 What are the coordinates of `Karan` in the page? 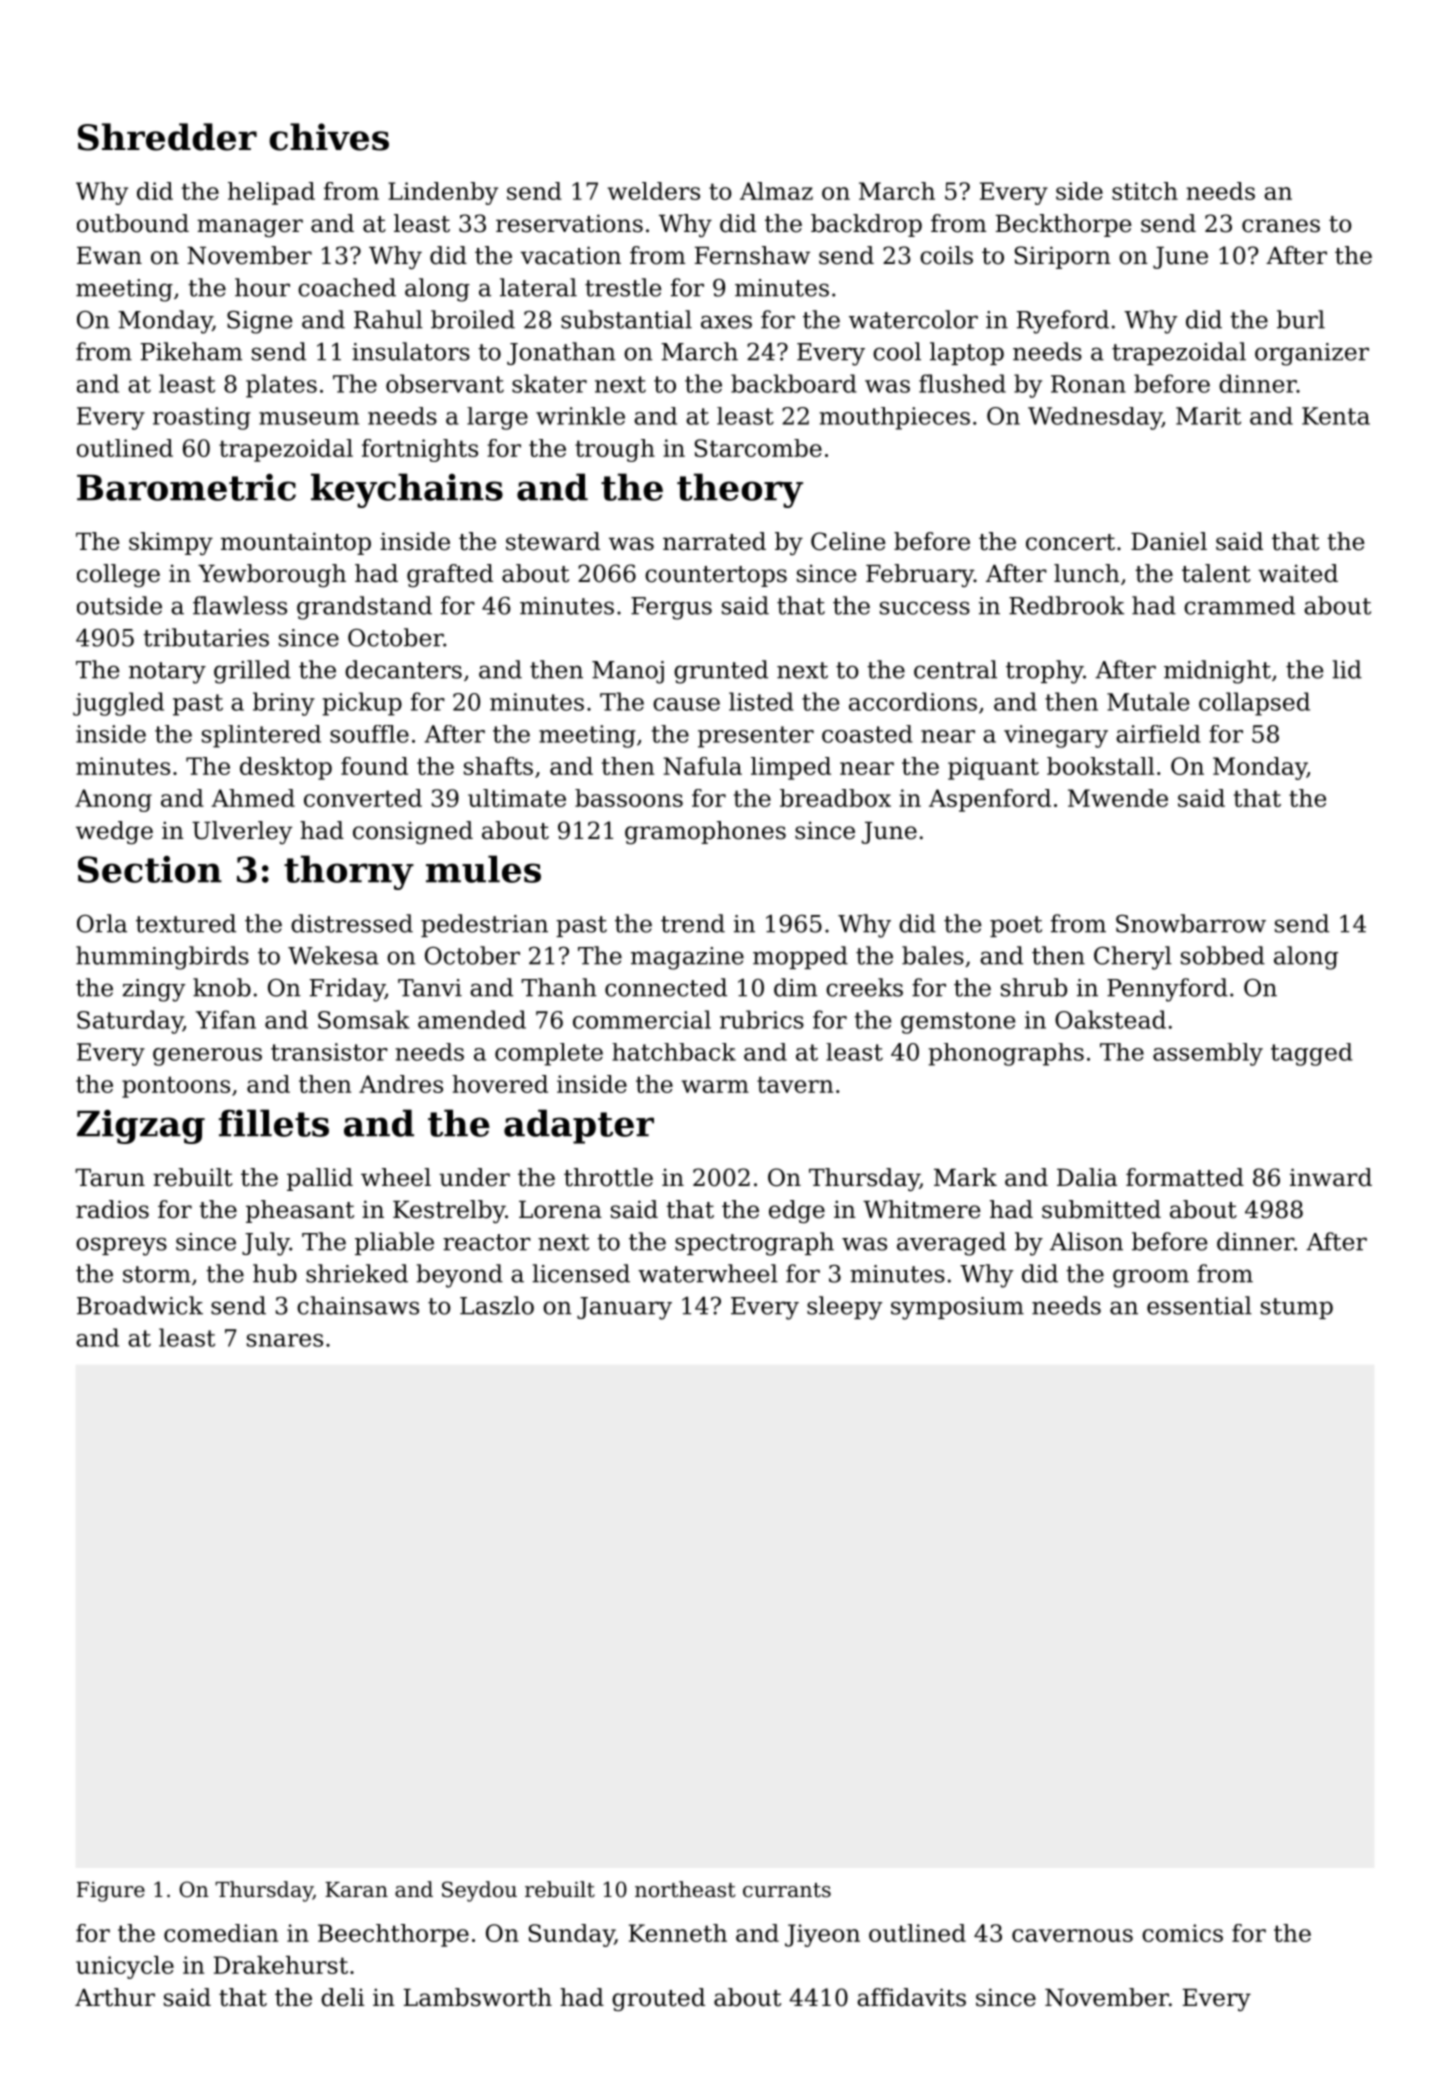 It's located at (356, 1890).
